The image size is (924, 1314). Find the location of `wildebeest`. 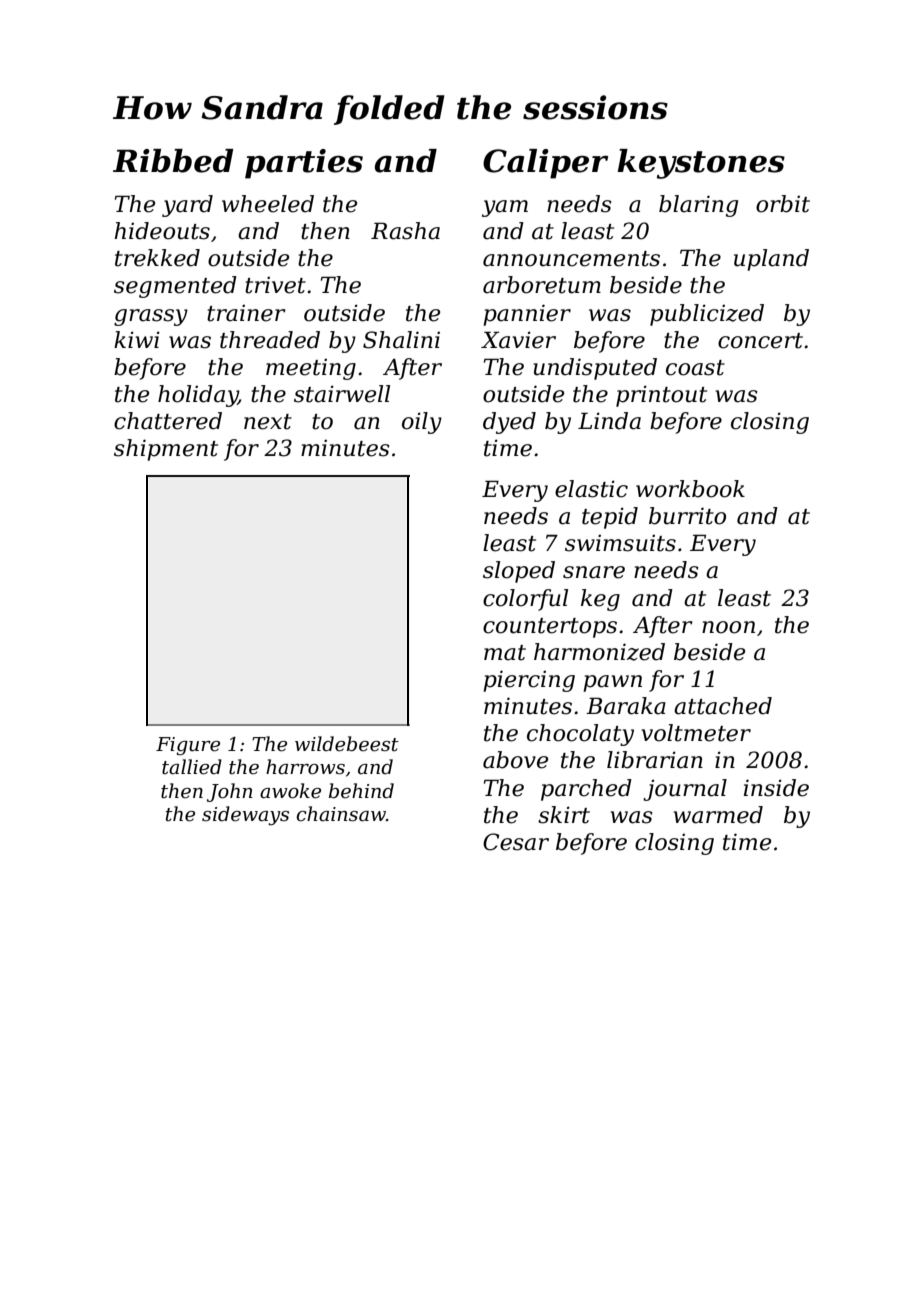

wildebeest is located at coordinates (347, 744).
